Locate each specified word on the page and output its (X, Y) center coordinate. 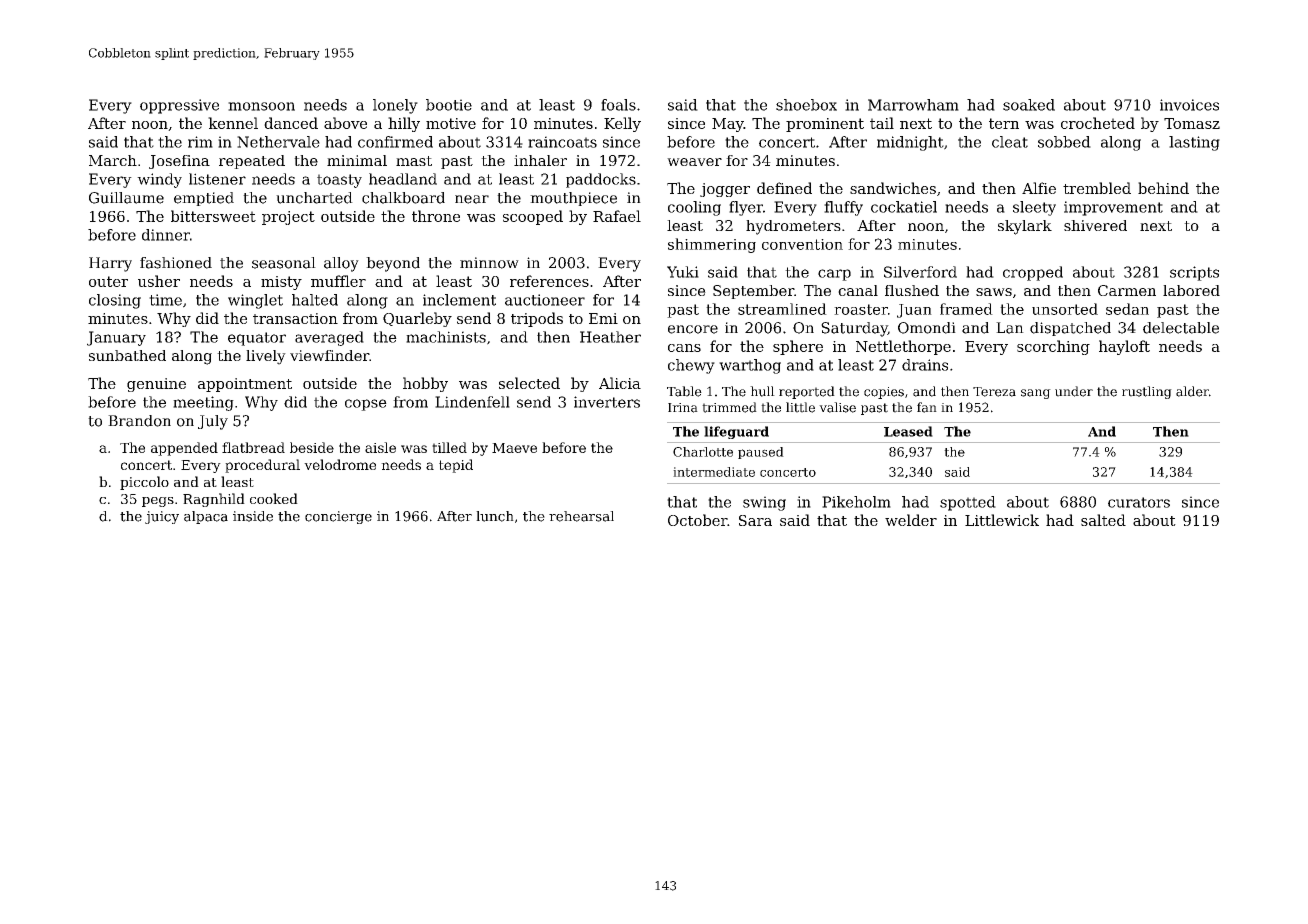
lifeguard (736, 432)
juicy (162, 517)
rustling (1147, 392)
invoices (1189, 105)
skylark (1025, 227)
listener (217, 179)
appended (184, 449)
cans (684, 348)
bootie (449, 105)
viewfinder (329, 355)
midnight (910, 143)
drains (925, 365)
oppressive (179, 106)
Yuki (683, 272)
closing (115, 301)
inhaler (540, 160)
